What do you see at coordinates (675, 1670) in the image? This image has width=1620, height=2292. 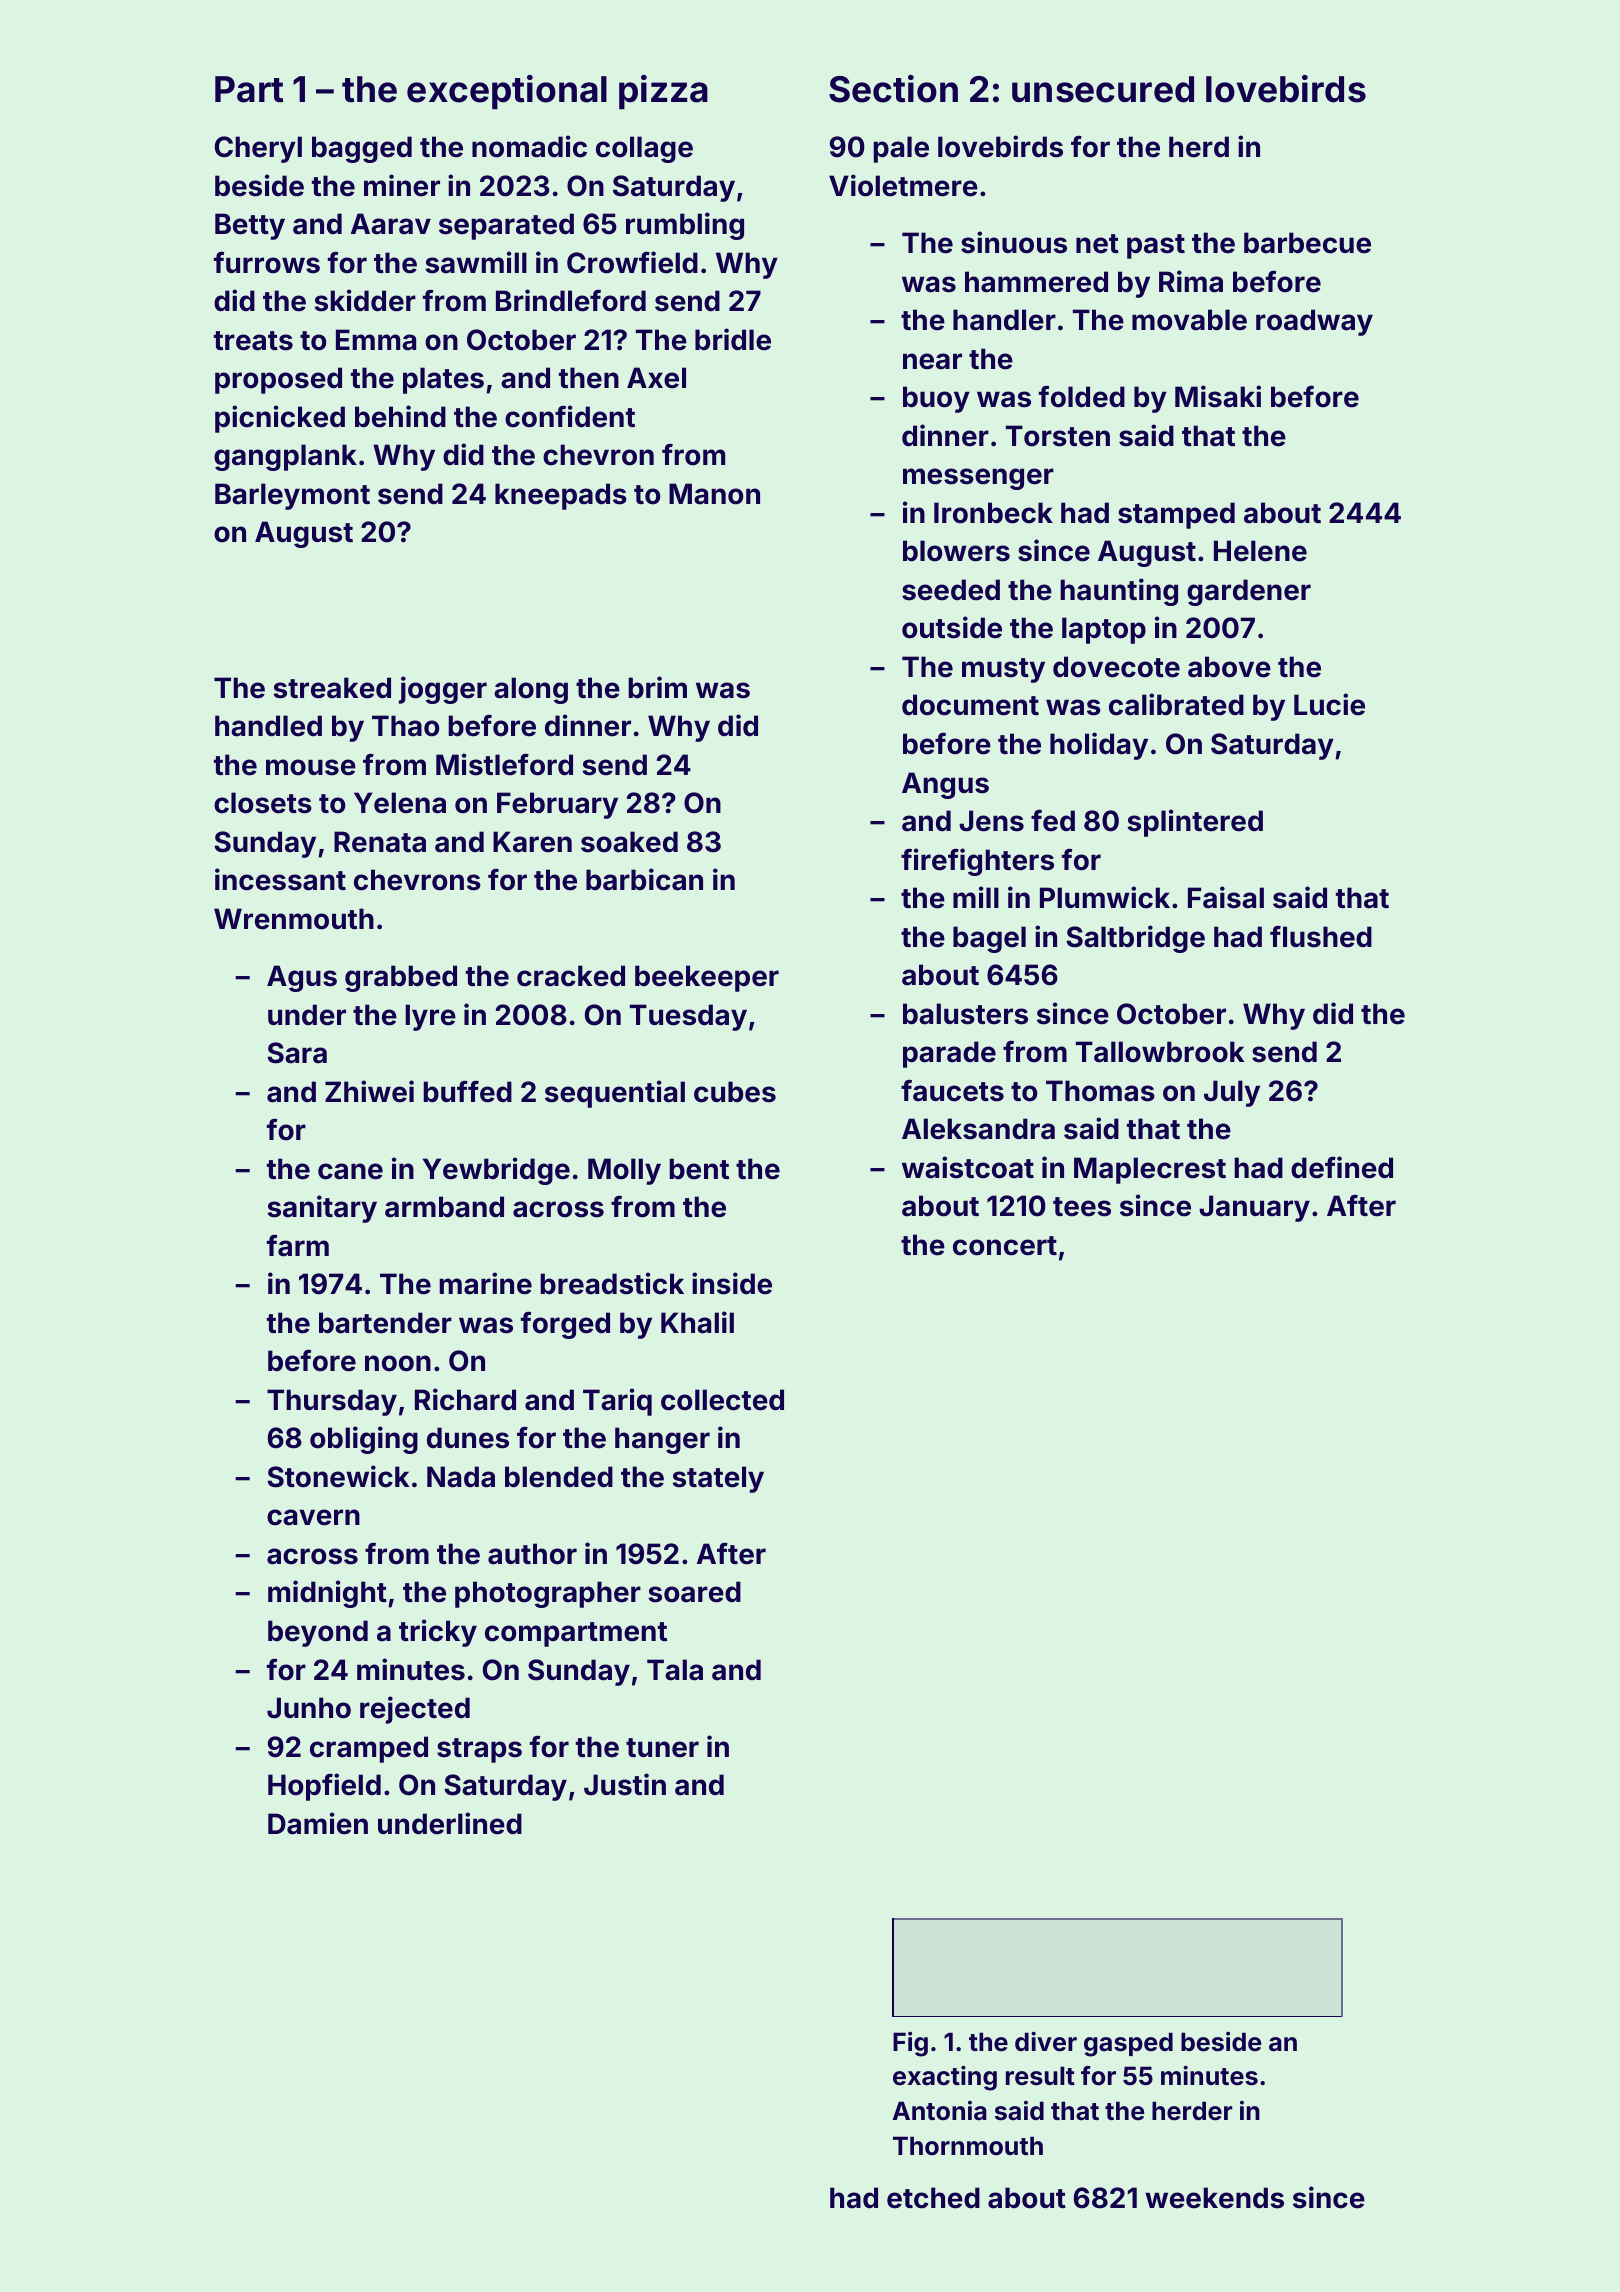 I see `Tala` at bounding box center [675, 1670].
